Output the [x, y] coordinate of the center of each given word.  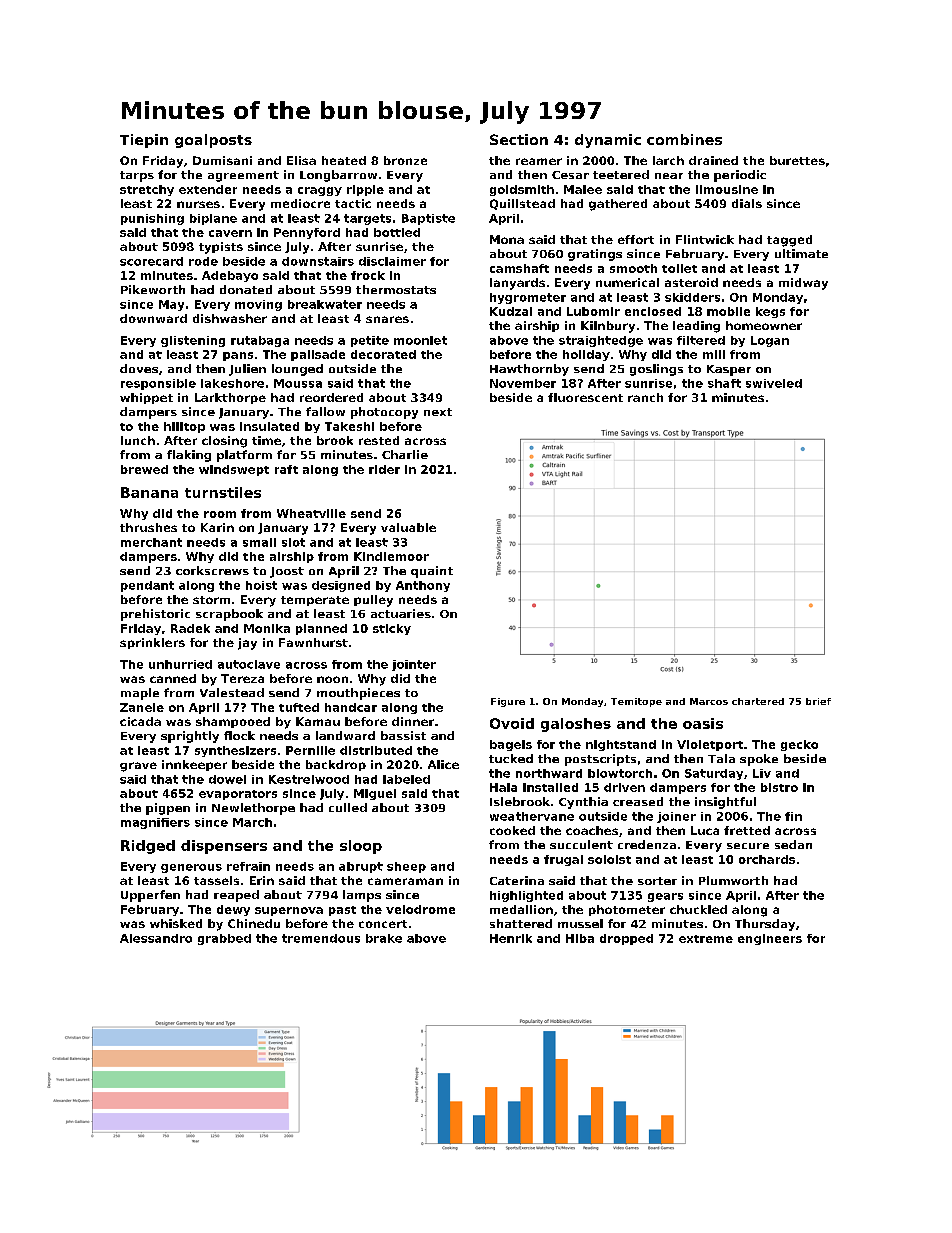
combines [684, 139]
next [438, 412]
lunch [138, 440]
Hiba [580, 938]
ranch [645, 397]
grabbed [224, 939]
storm [211, 600]
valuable [408, 527]
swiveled [774, 383]
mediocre [300, 203]
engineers [770, 939]
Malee [583, 189]
